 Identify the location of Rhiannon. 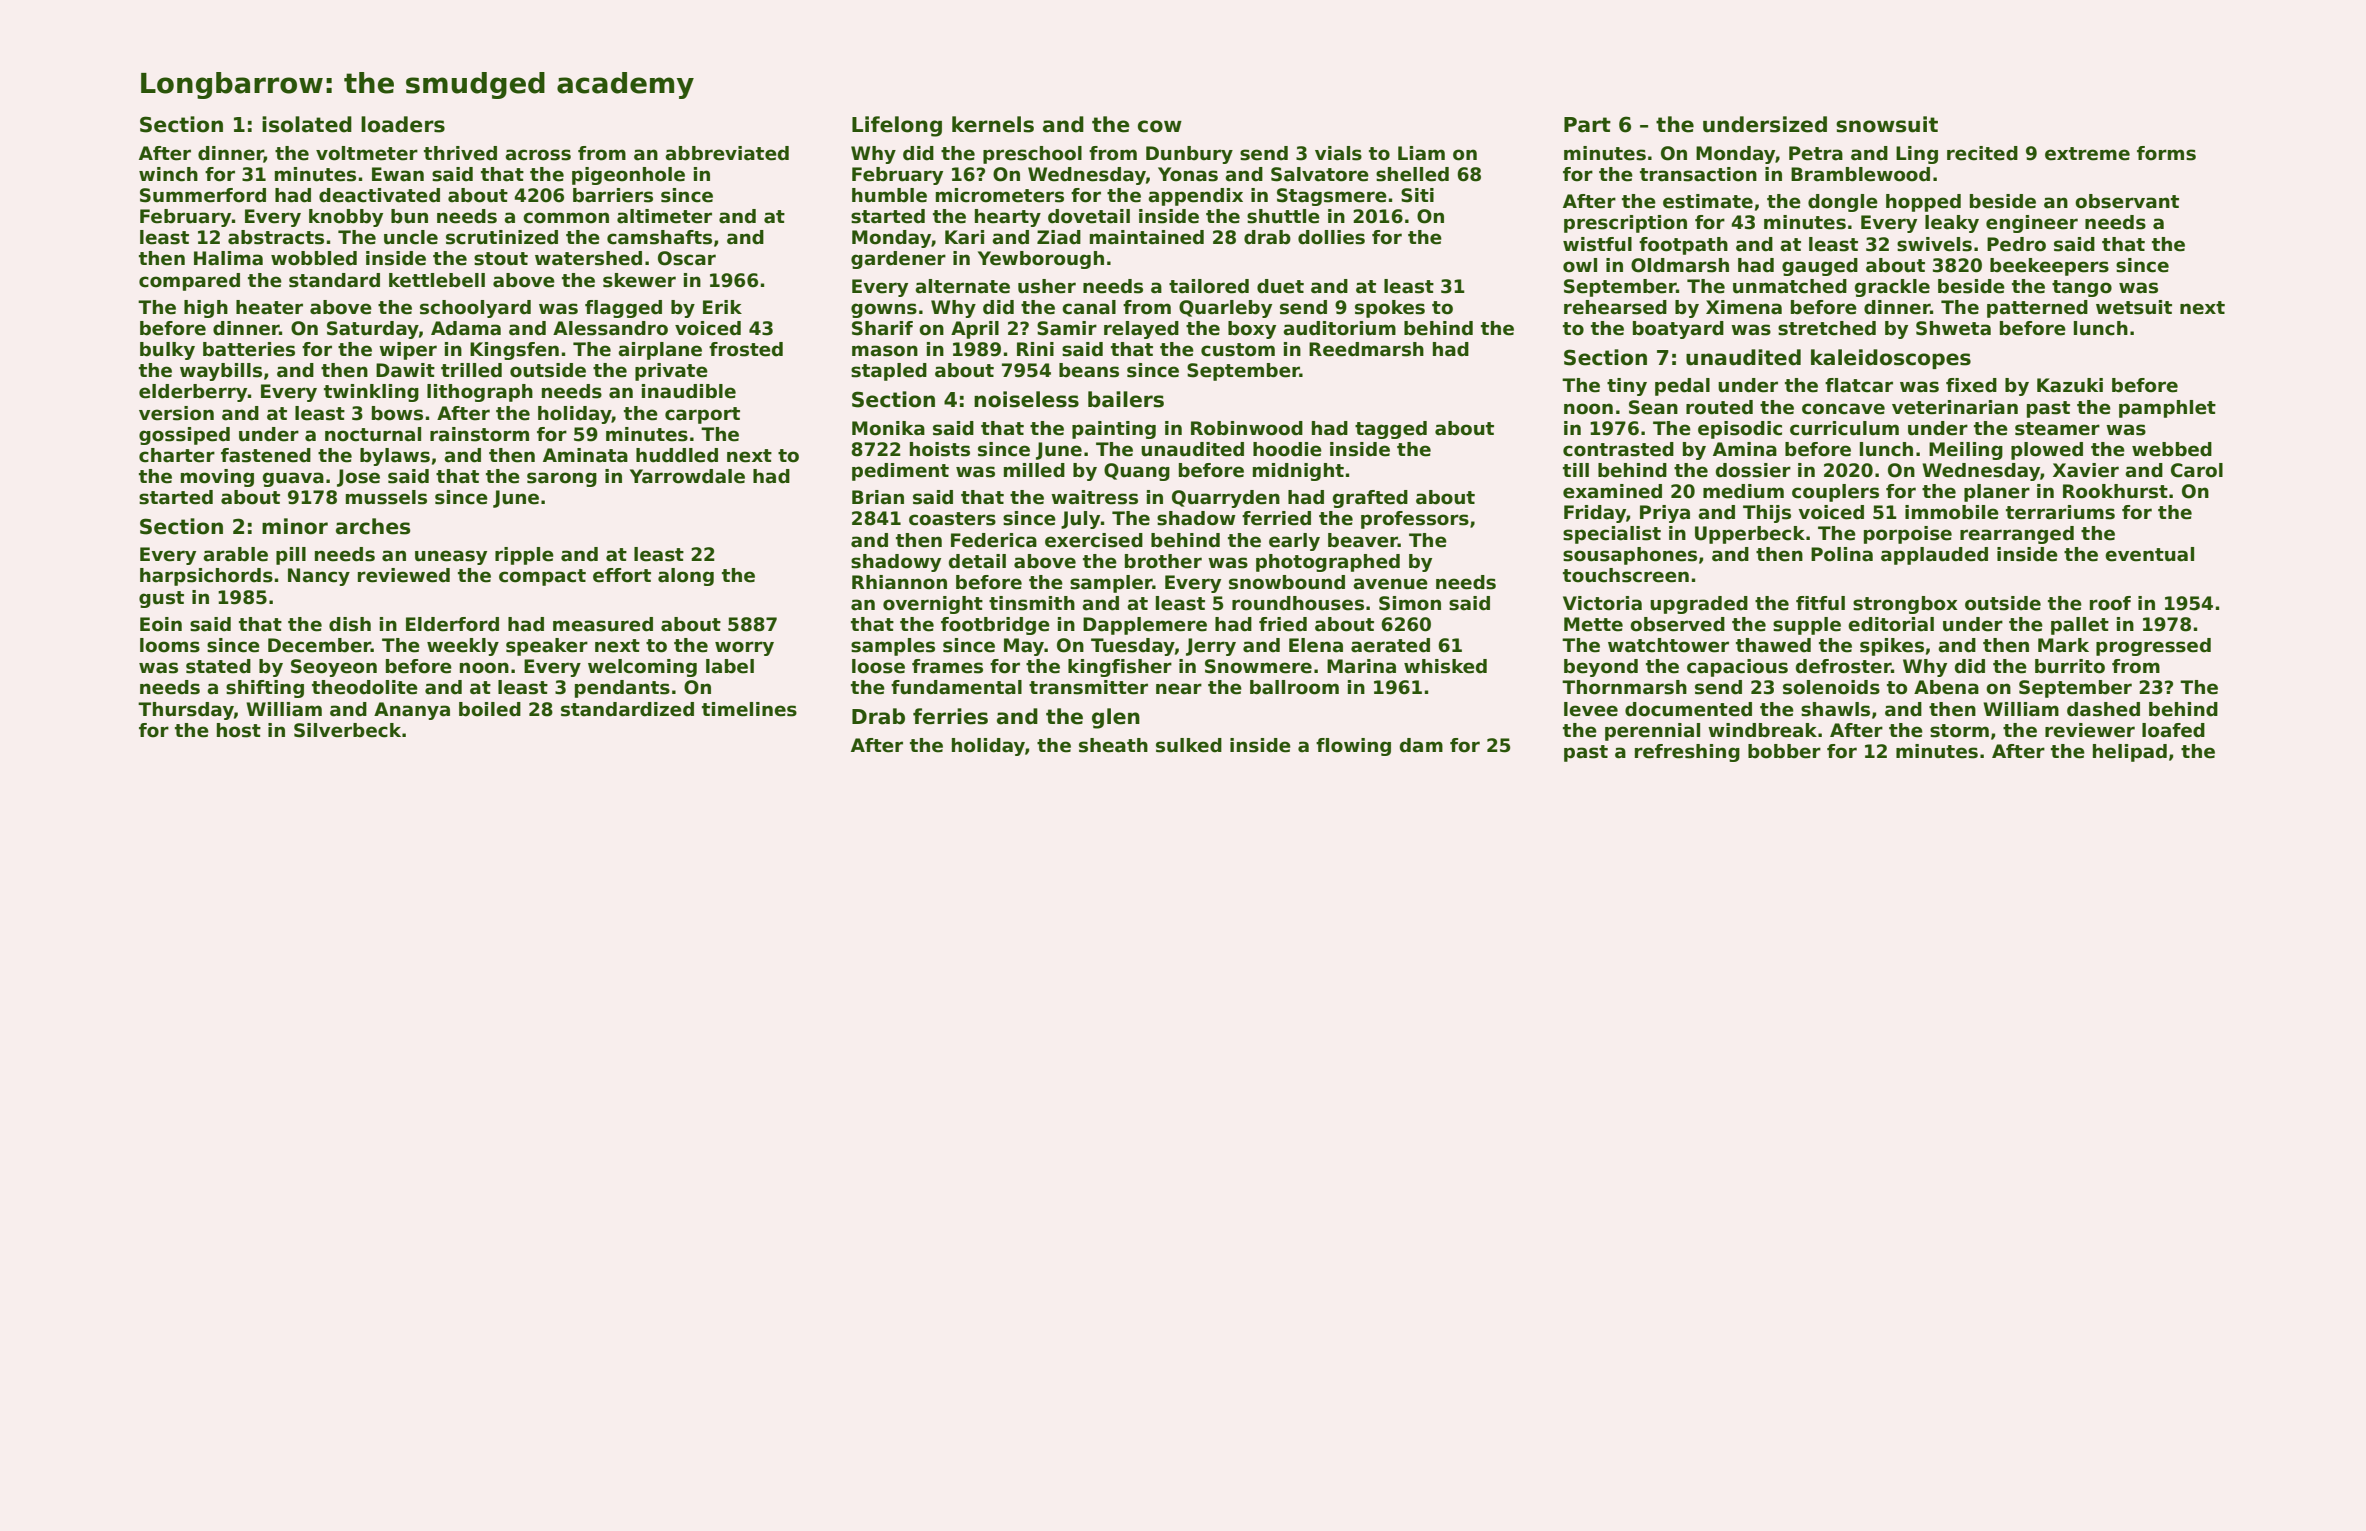
(899, 582).
